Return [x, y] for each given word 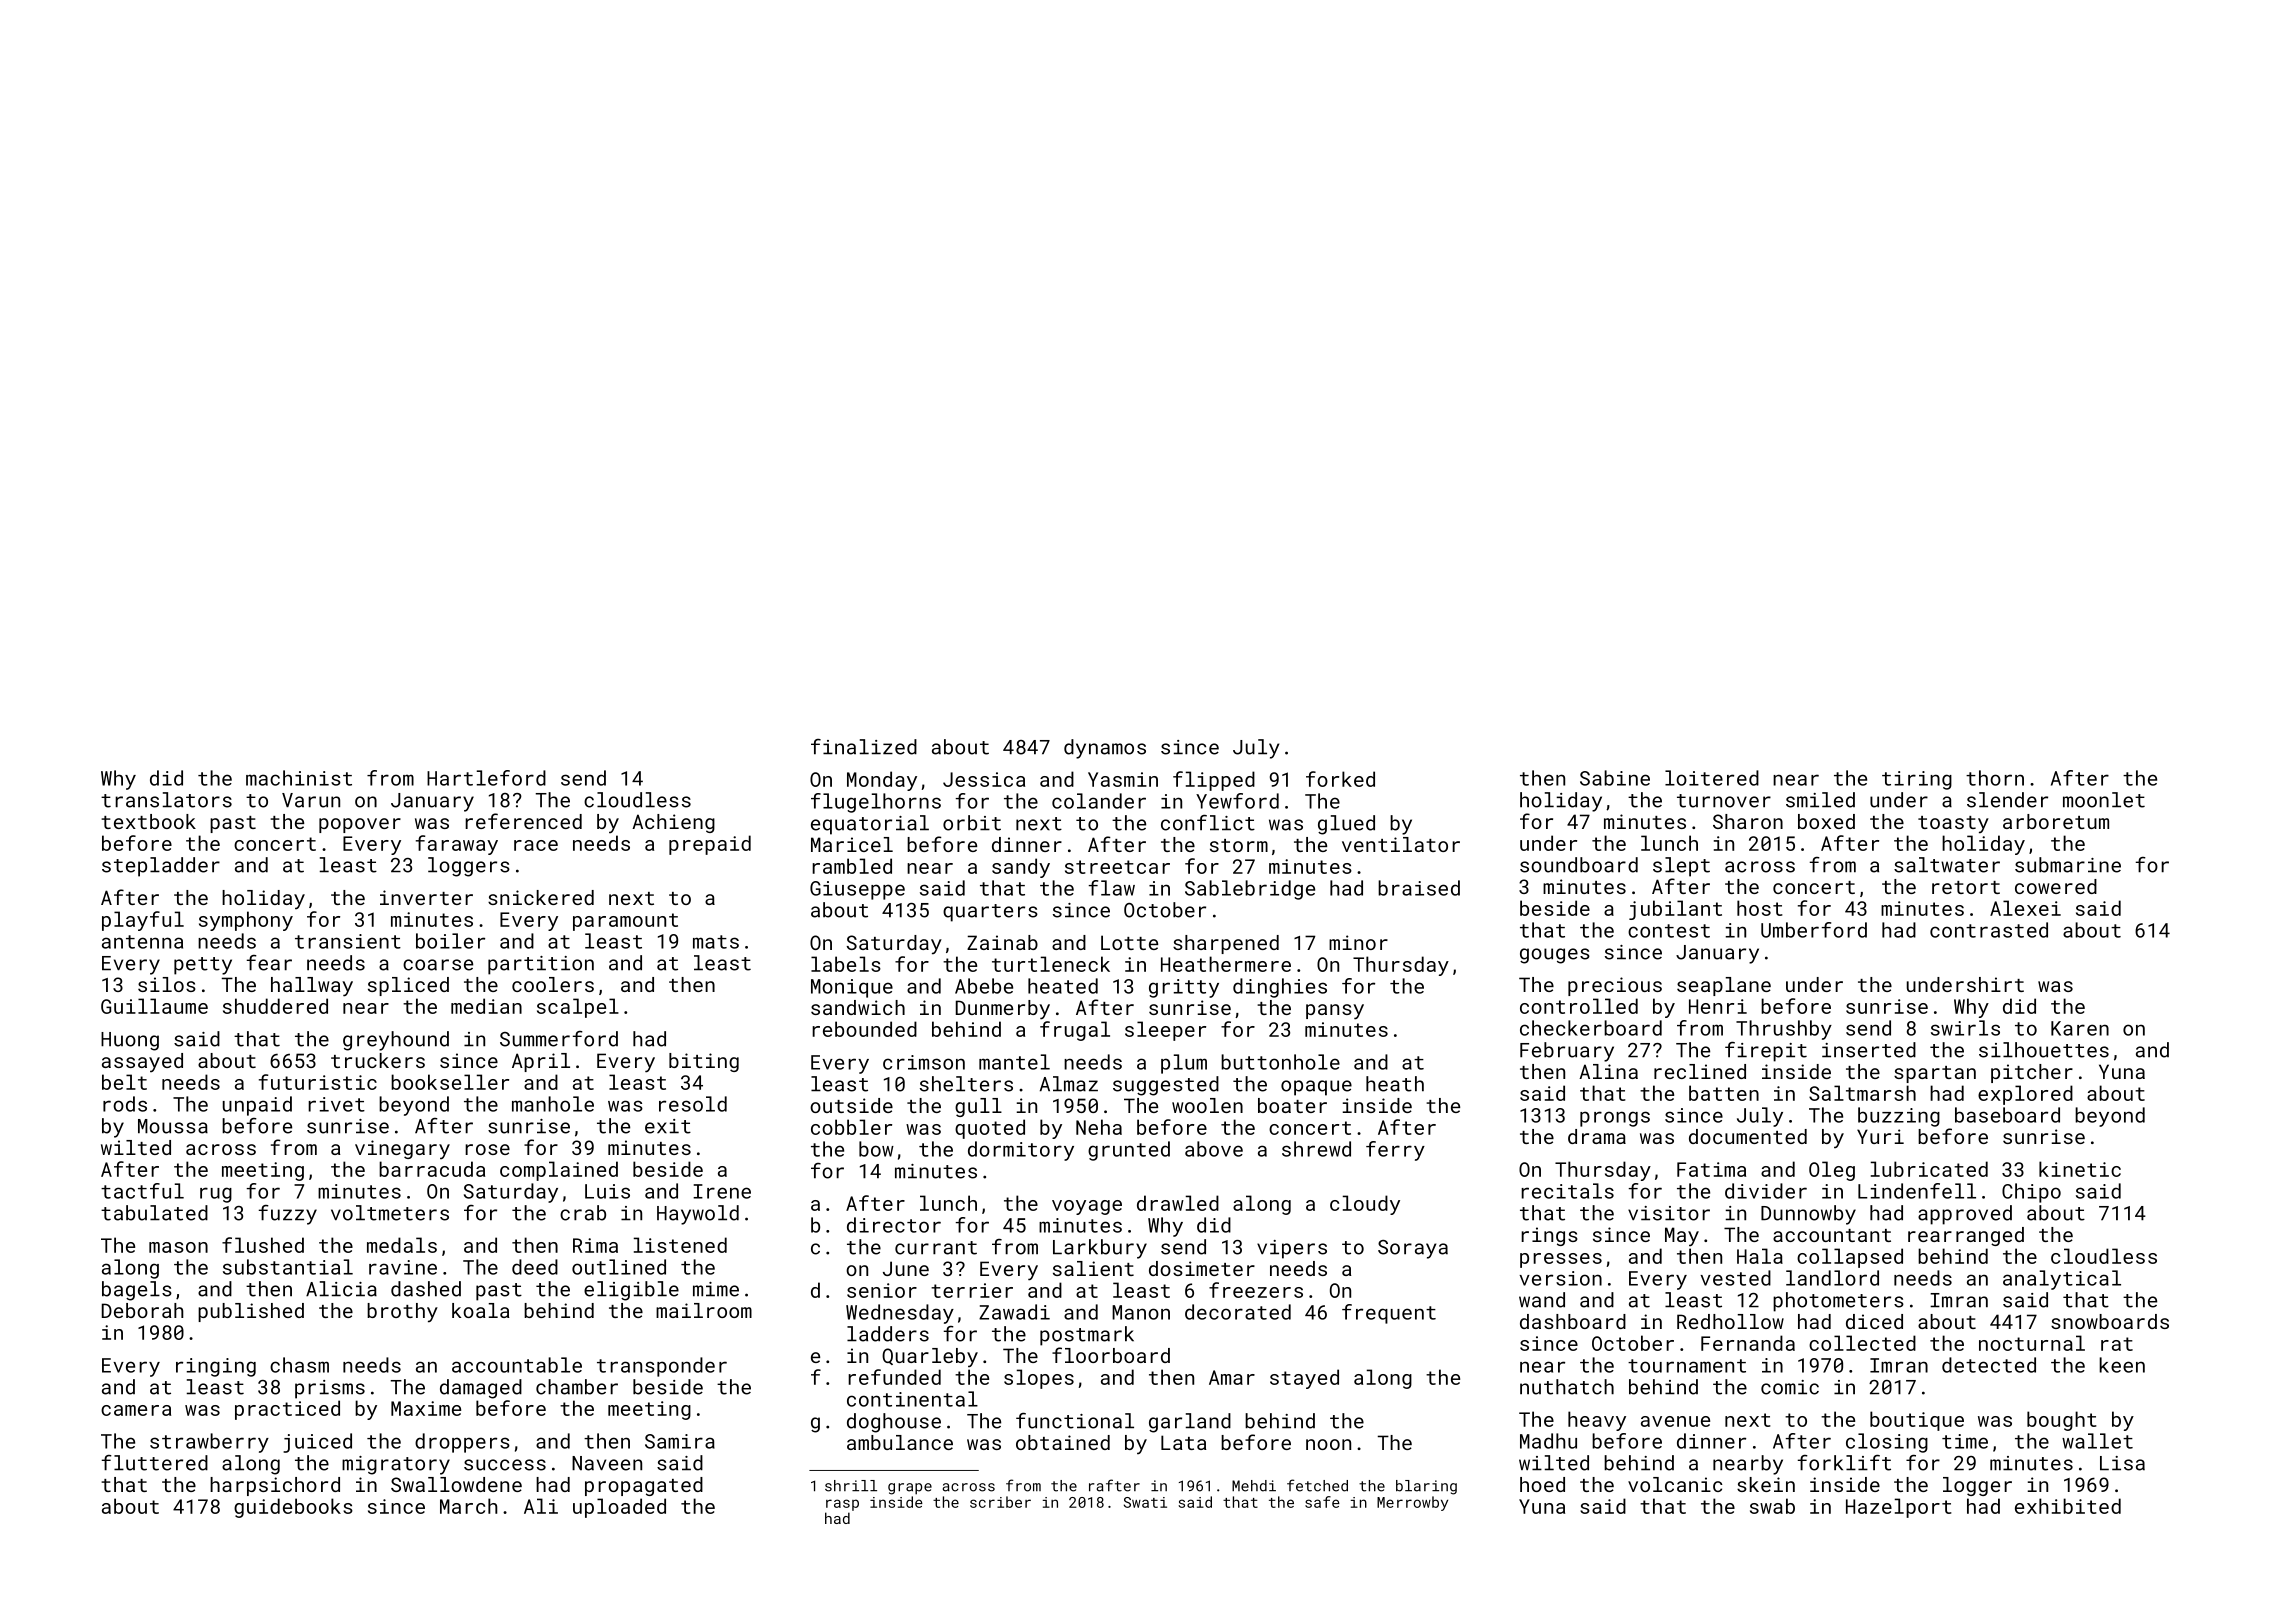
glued [1346, 825]
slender [2007, 800]
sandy [1021, 868]
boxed [1826, 821]
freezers [1256, 1290]
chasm [299, 1365]
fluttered [155, 1463]
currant [936, 1248]
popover [360, 825]
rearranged [1966, 1236]
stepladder [161, 867]
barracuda [432, 1169]
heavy [1597, 1421]
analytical [2062, 1280]
